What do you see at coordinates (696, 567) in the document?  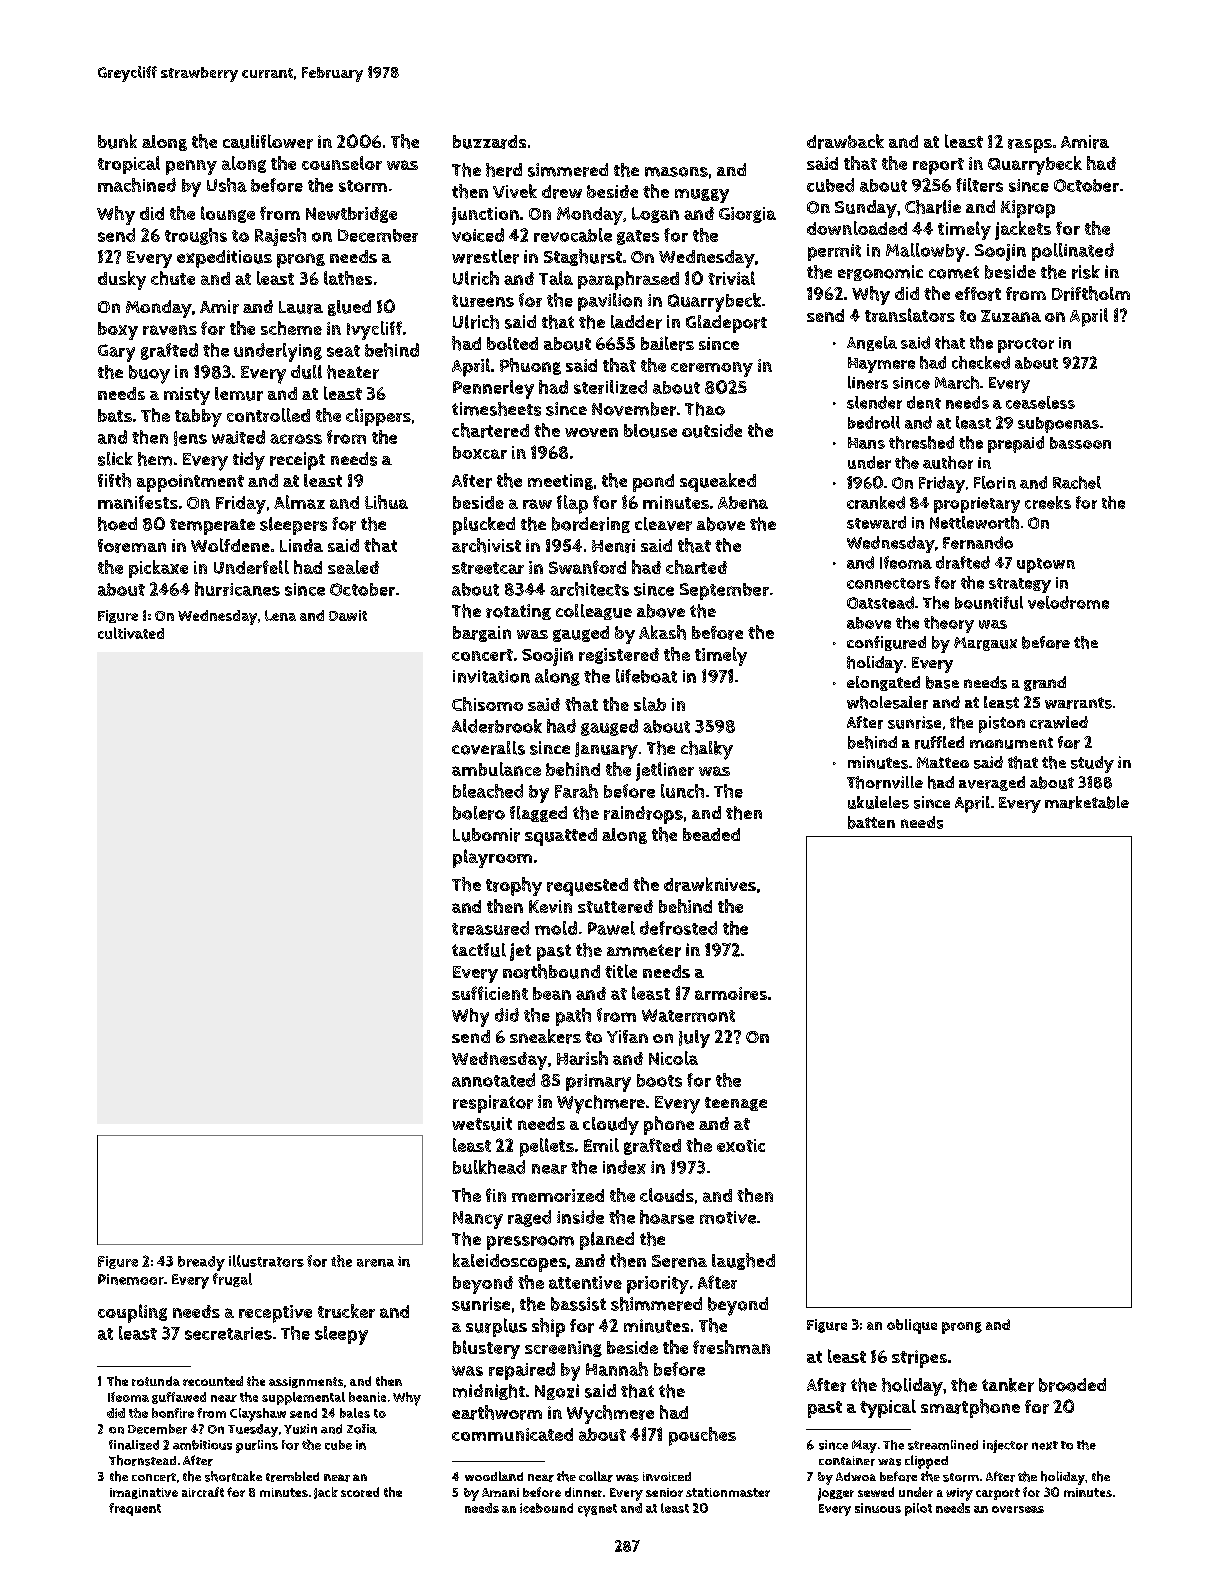 I see `charted` at bounding box center [696, 567].
